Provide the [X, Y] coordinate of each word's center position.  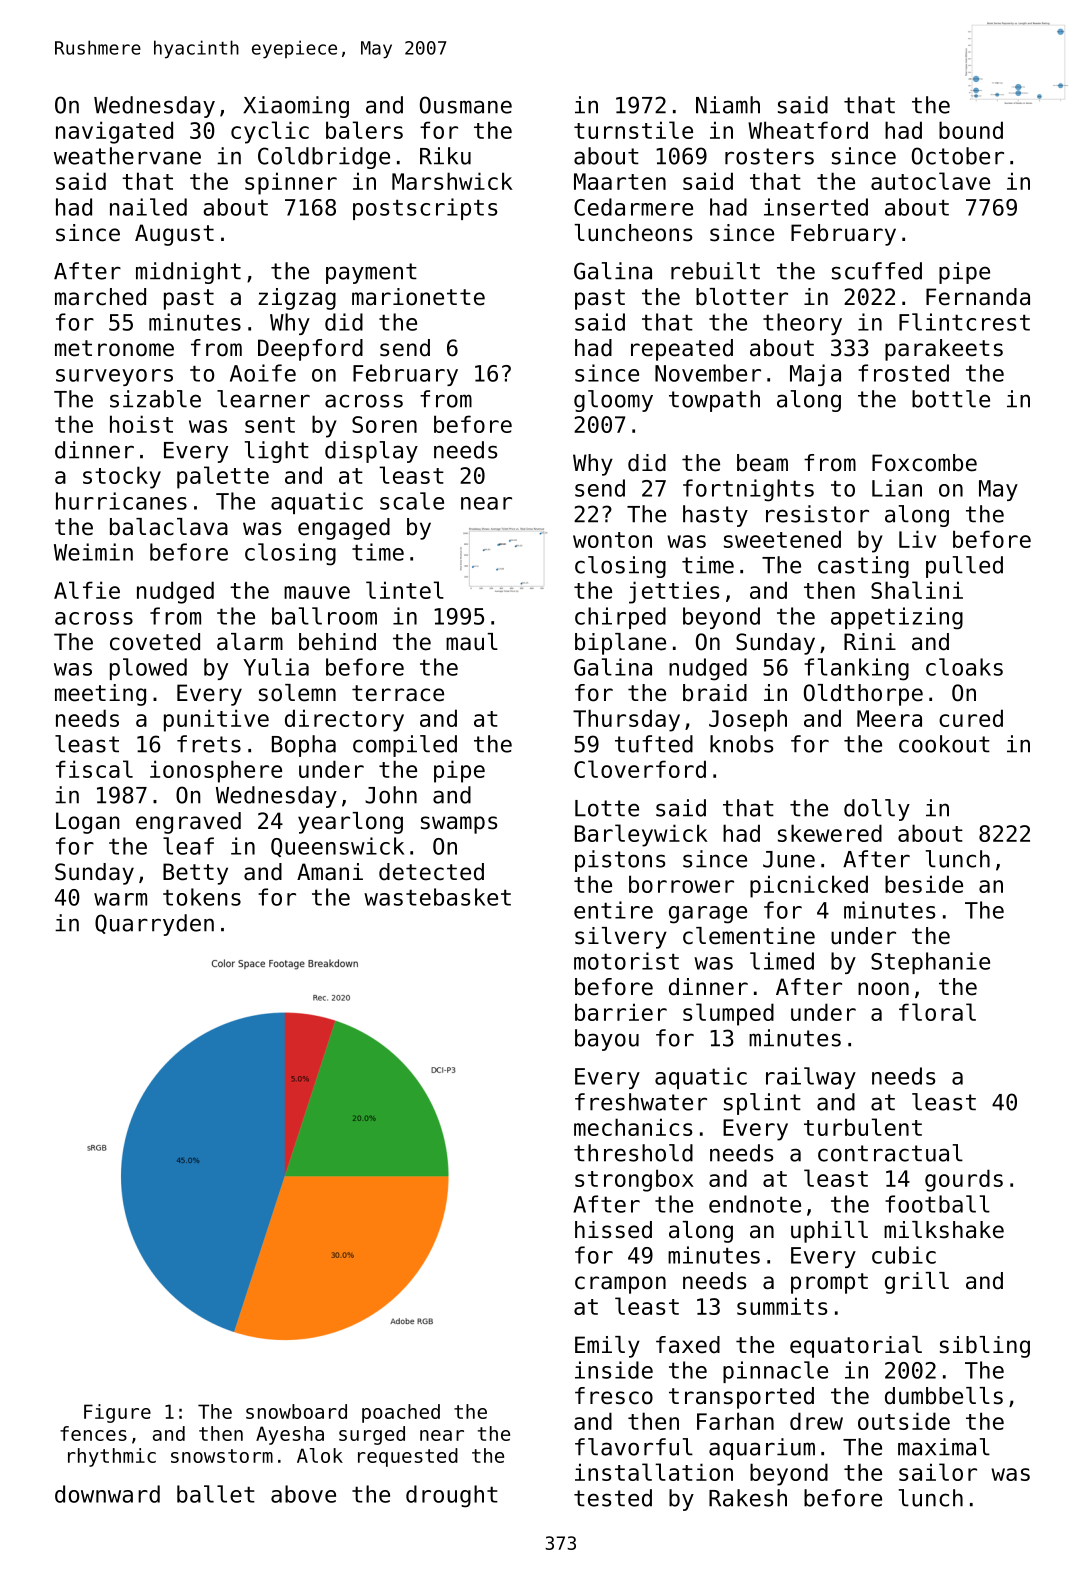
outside [904, 1421]
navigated [114, 132]
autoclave [930, 181]
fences [93, 1433]
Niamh [728, 105]
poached [401, 1413]
